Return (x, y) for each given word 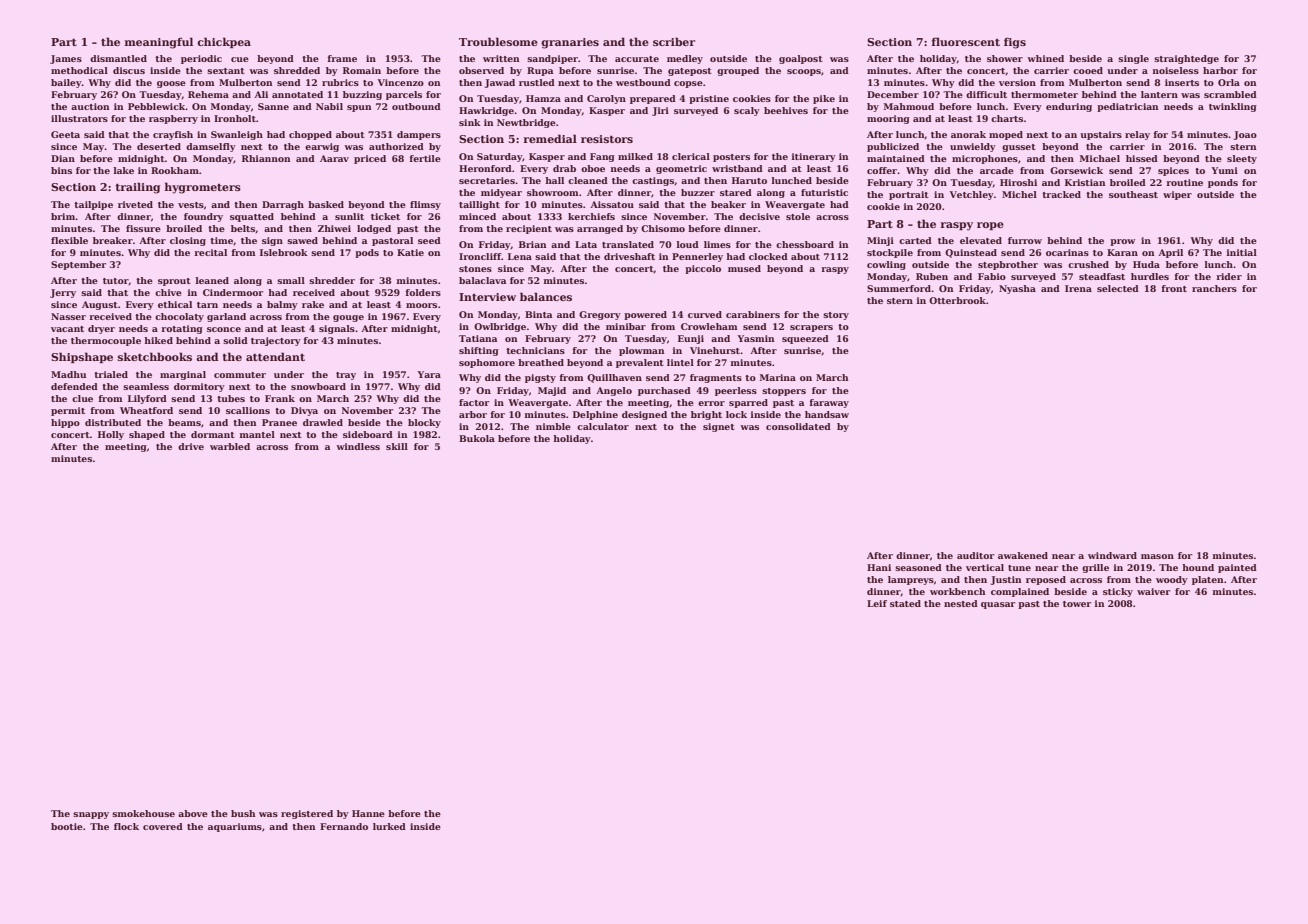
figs (1015, 43)
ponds (1223, 183)
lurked (389, 826)
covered (163, 826)
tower (1077, 604)
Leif (877, 603)
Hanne (368, 813)
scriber (674, 41)
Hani (879, 567)
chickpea (224, 42)
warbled (230, 446)
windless (358, 446)
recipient (529, 229)
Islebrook (284, 252)
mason (1157, 556)
